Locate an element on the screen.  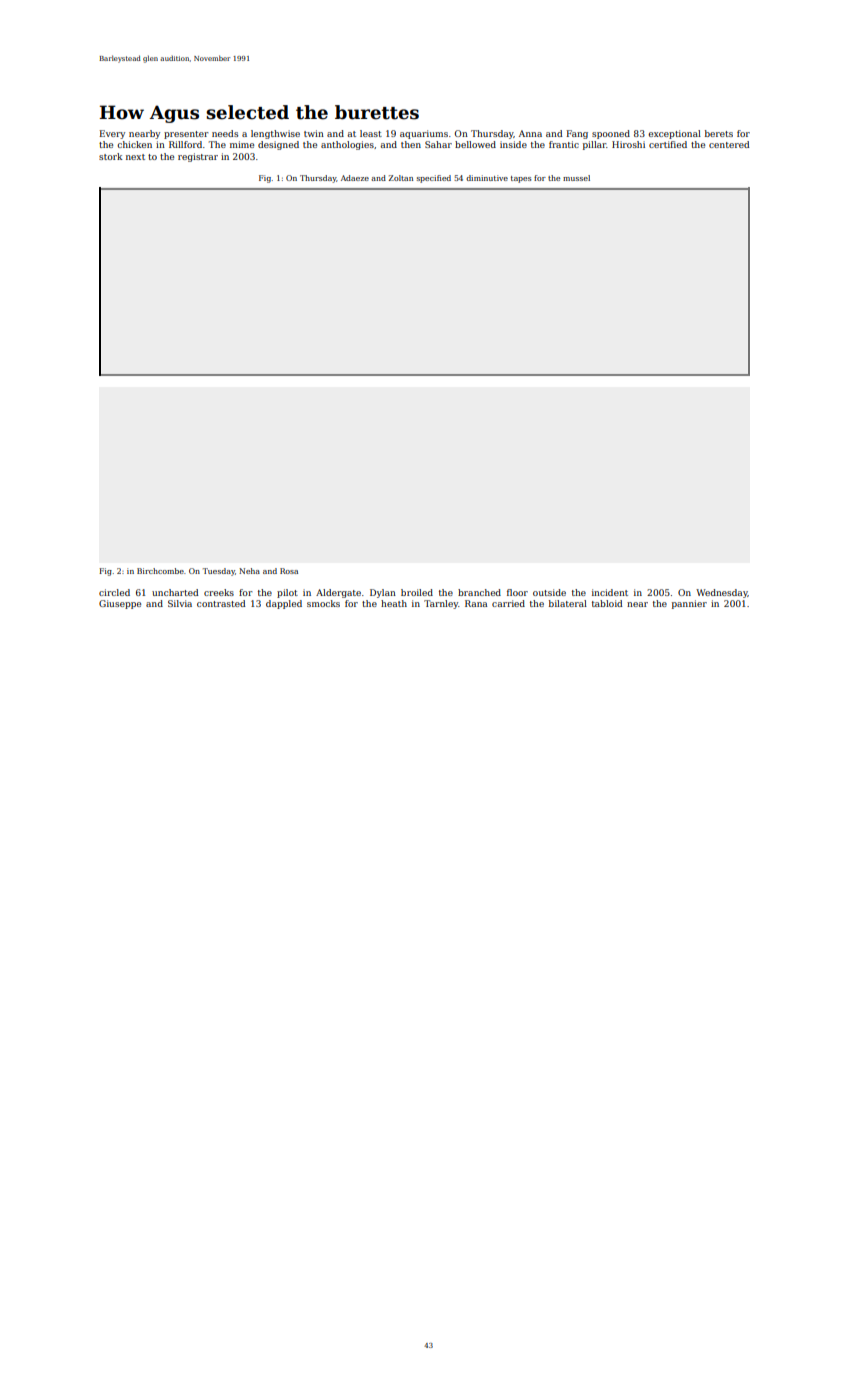
Rosa is located at coordinates (289, 571).
